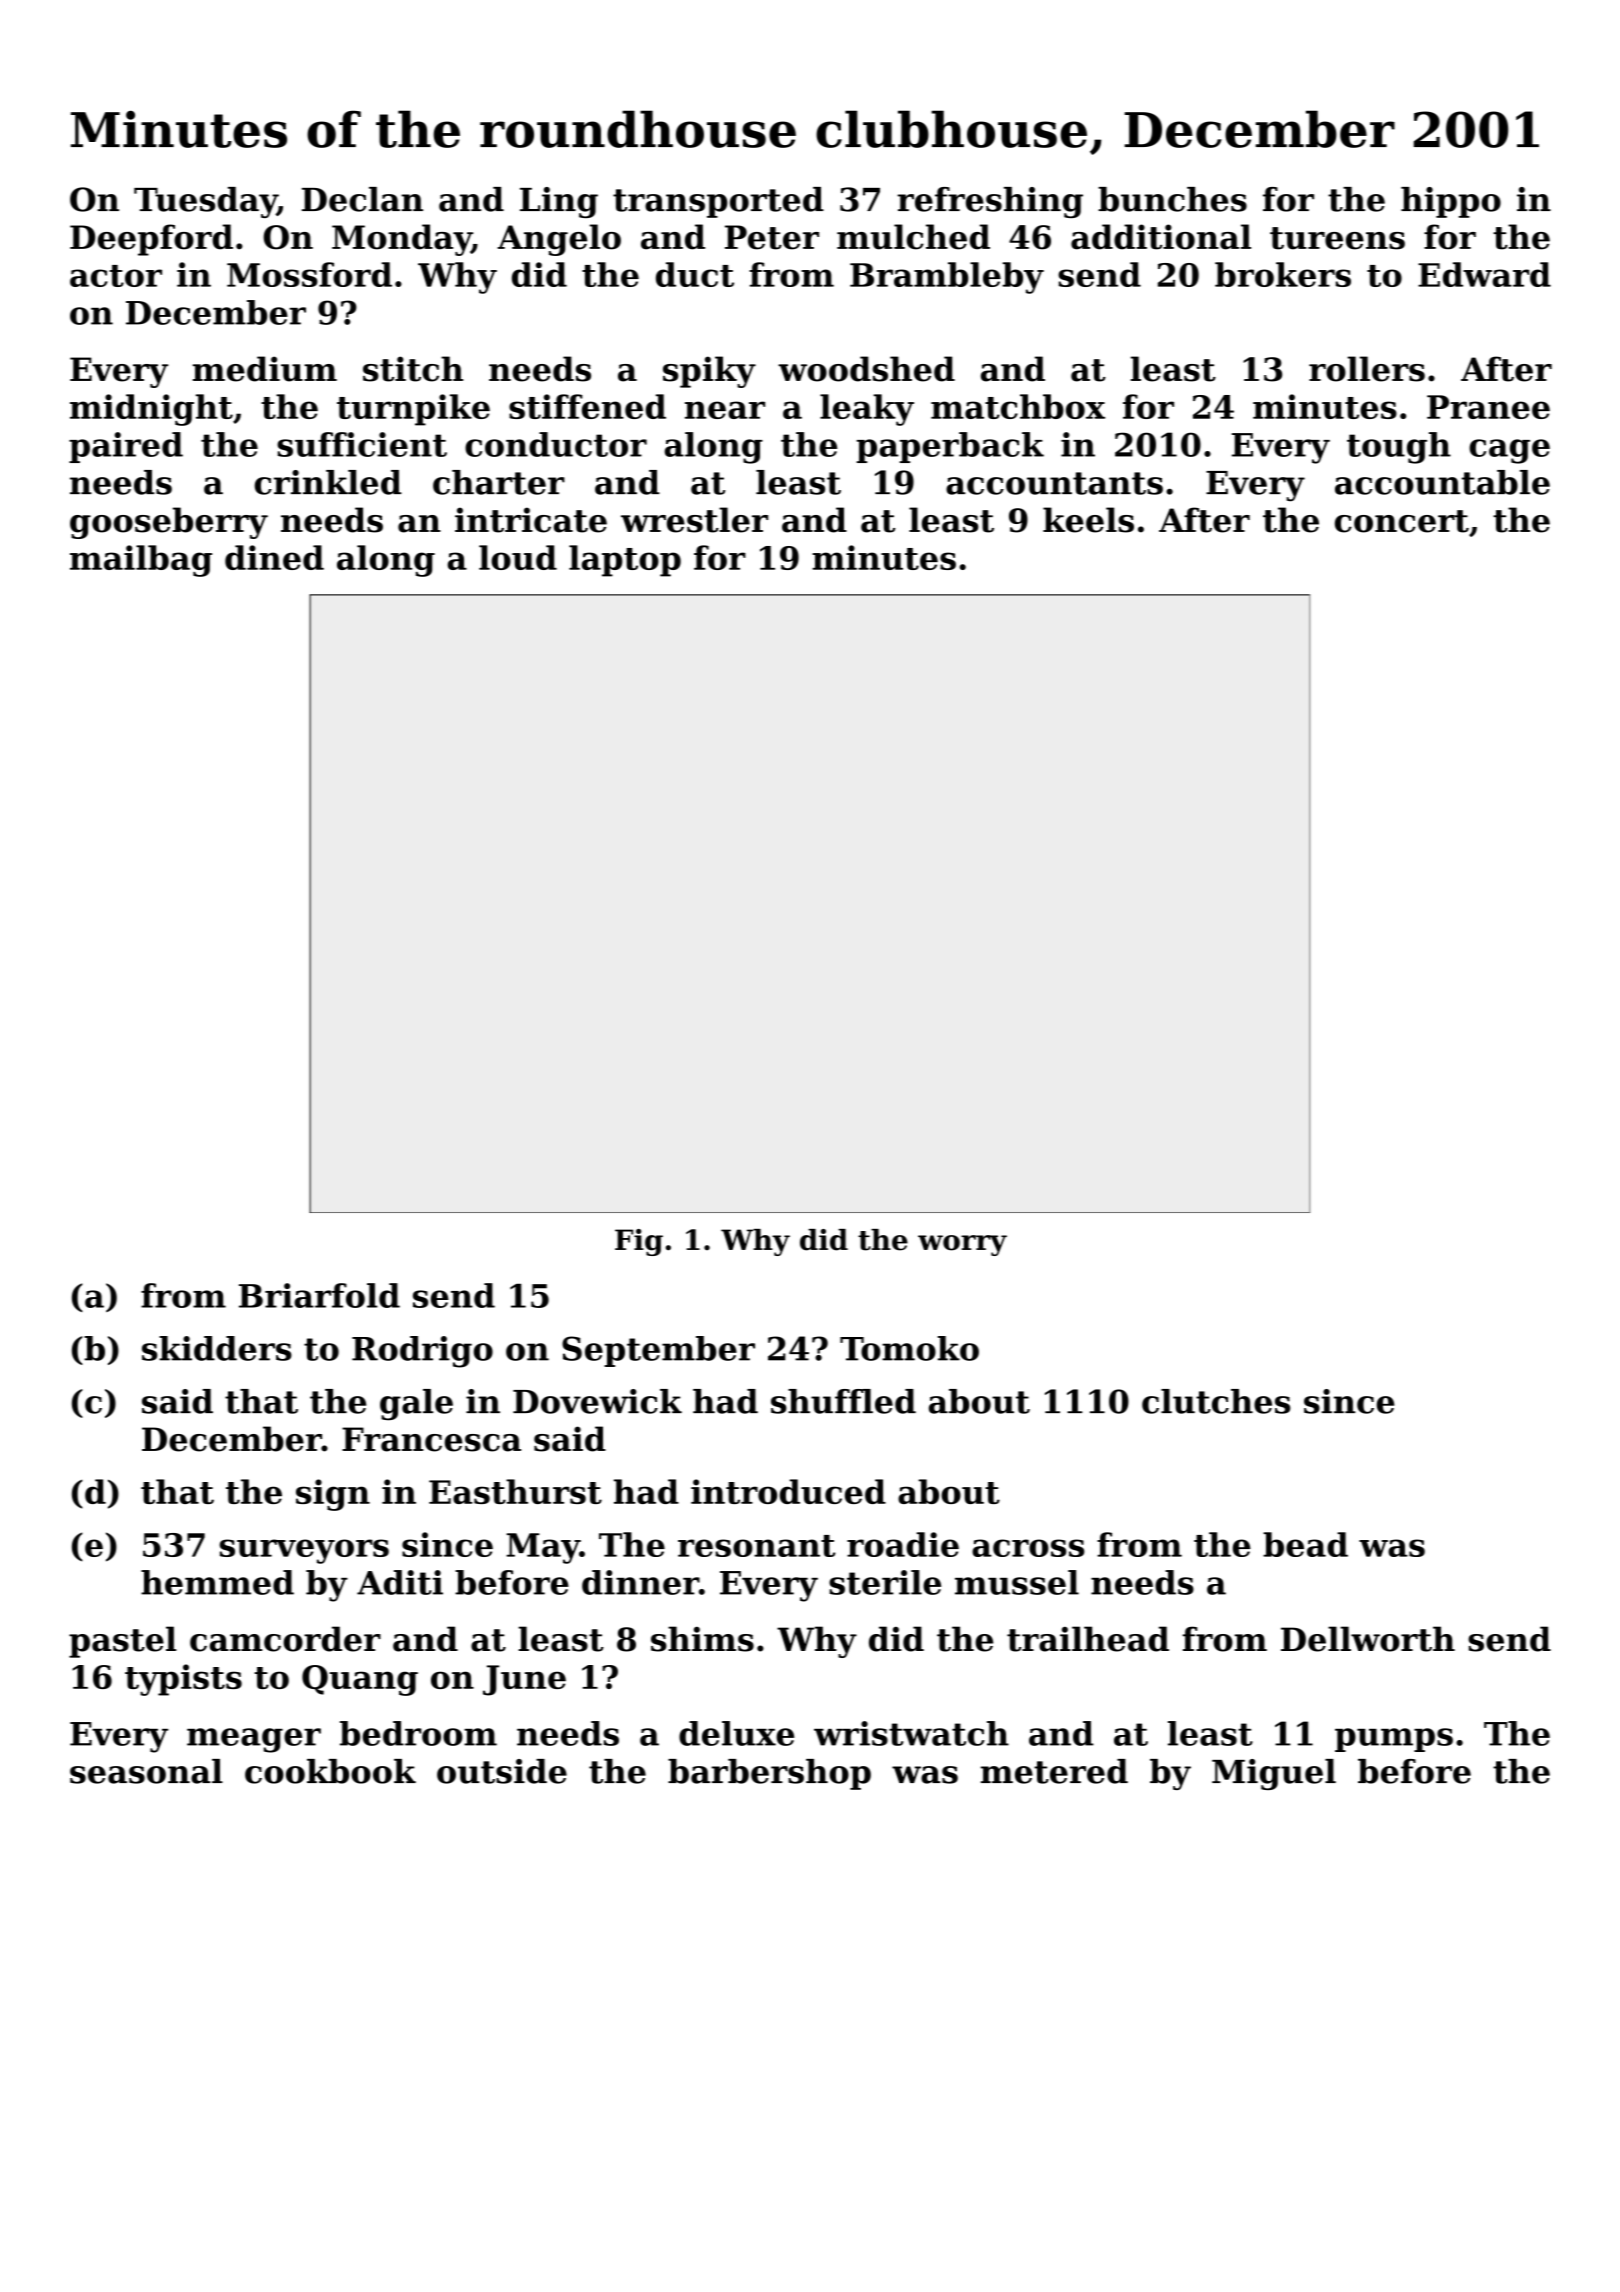 This screenshot has height=2292, width=1620. Describe the element at coordinates (1305, 1544) in the screenshot. I see `bead` at that location.
